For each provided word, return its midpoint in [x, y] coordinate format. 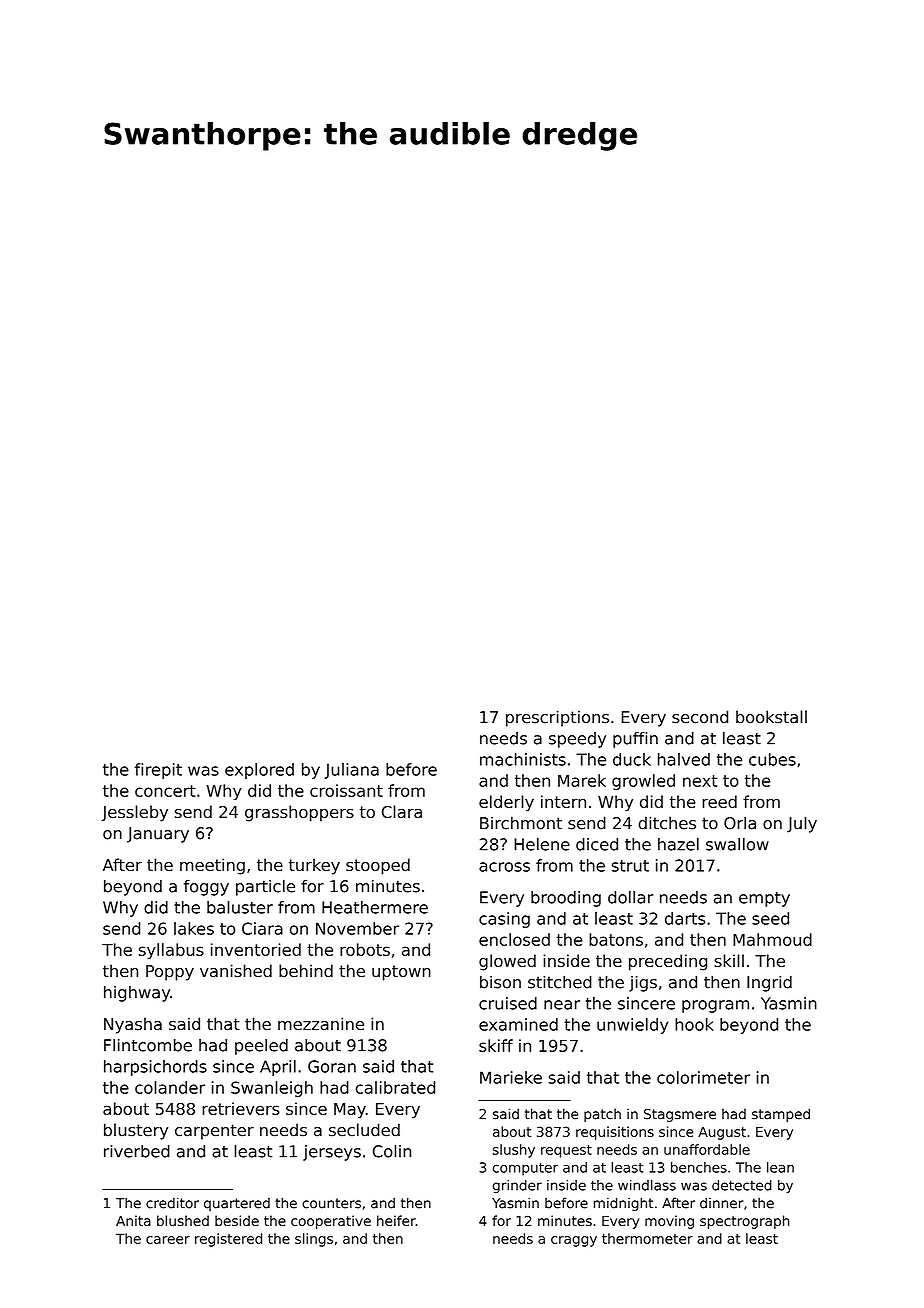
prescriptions [557, 718]
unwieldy [633, 1026]
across [504, 867]
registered [228, 1240]
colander [170, 1087]
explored [259, 771]
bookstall [771, 717]
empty [764, 899]
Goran [332, 1066]
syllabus [171, 951]
